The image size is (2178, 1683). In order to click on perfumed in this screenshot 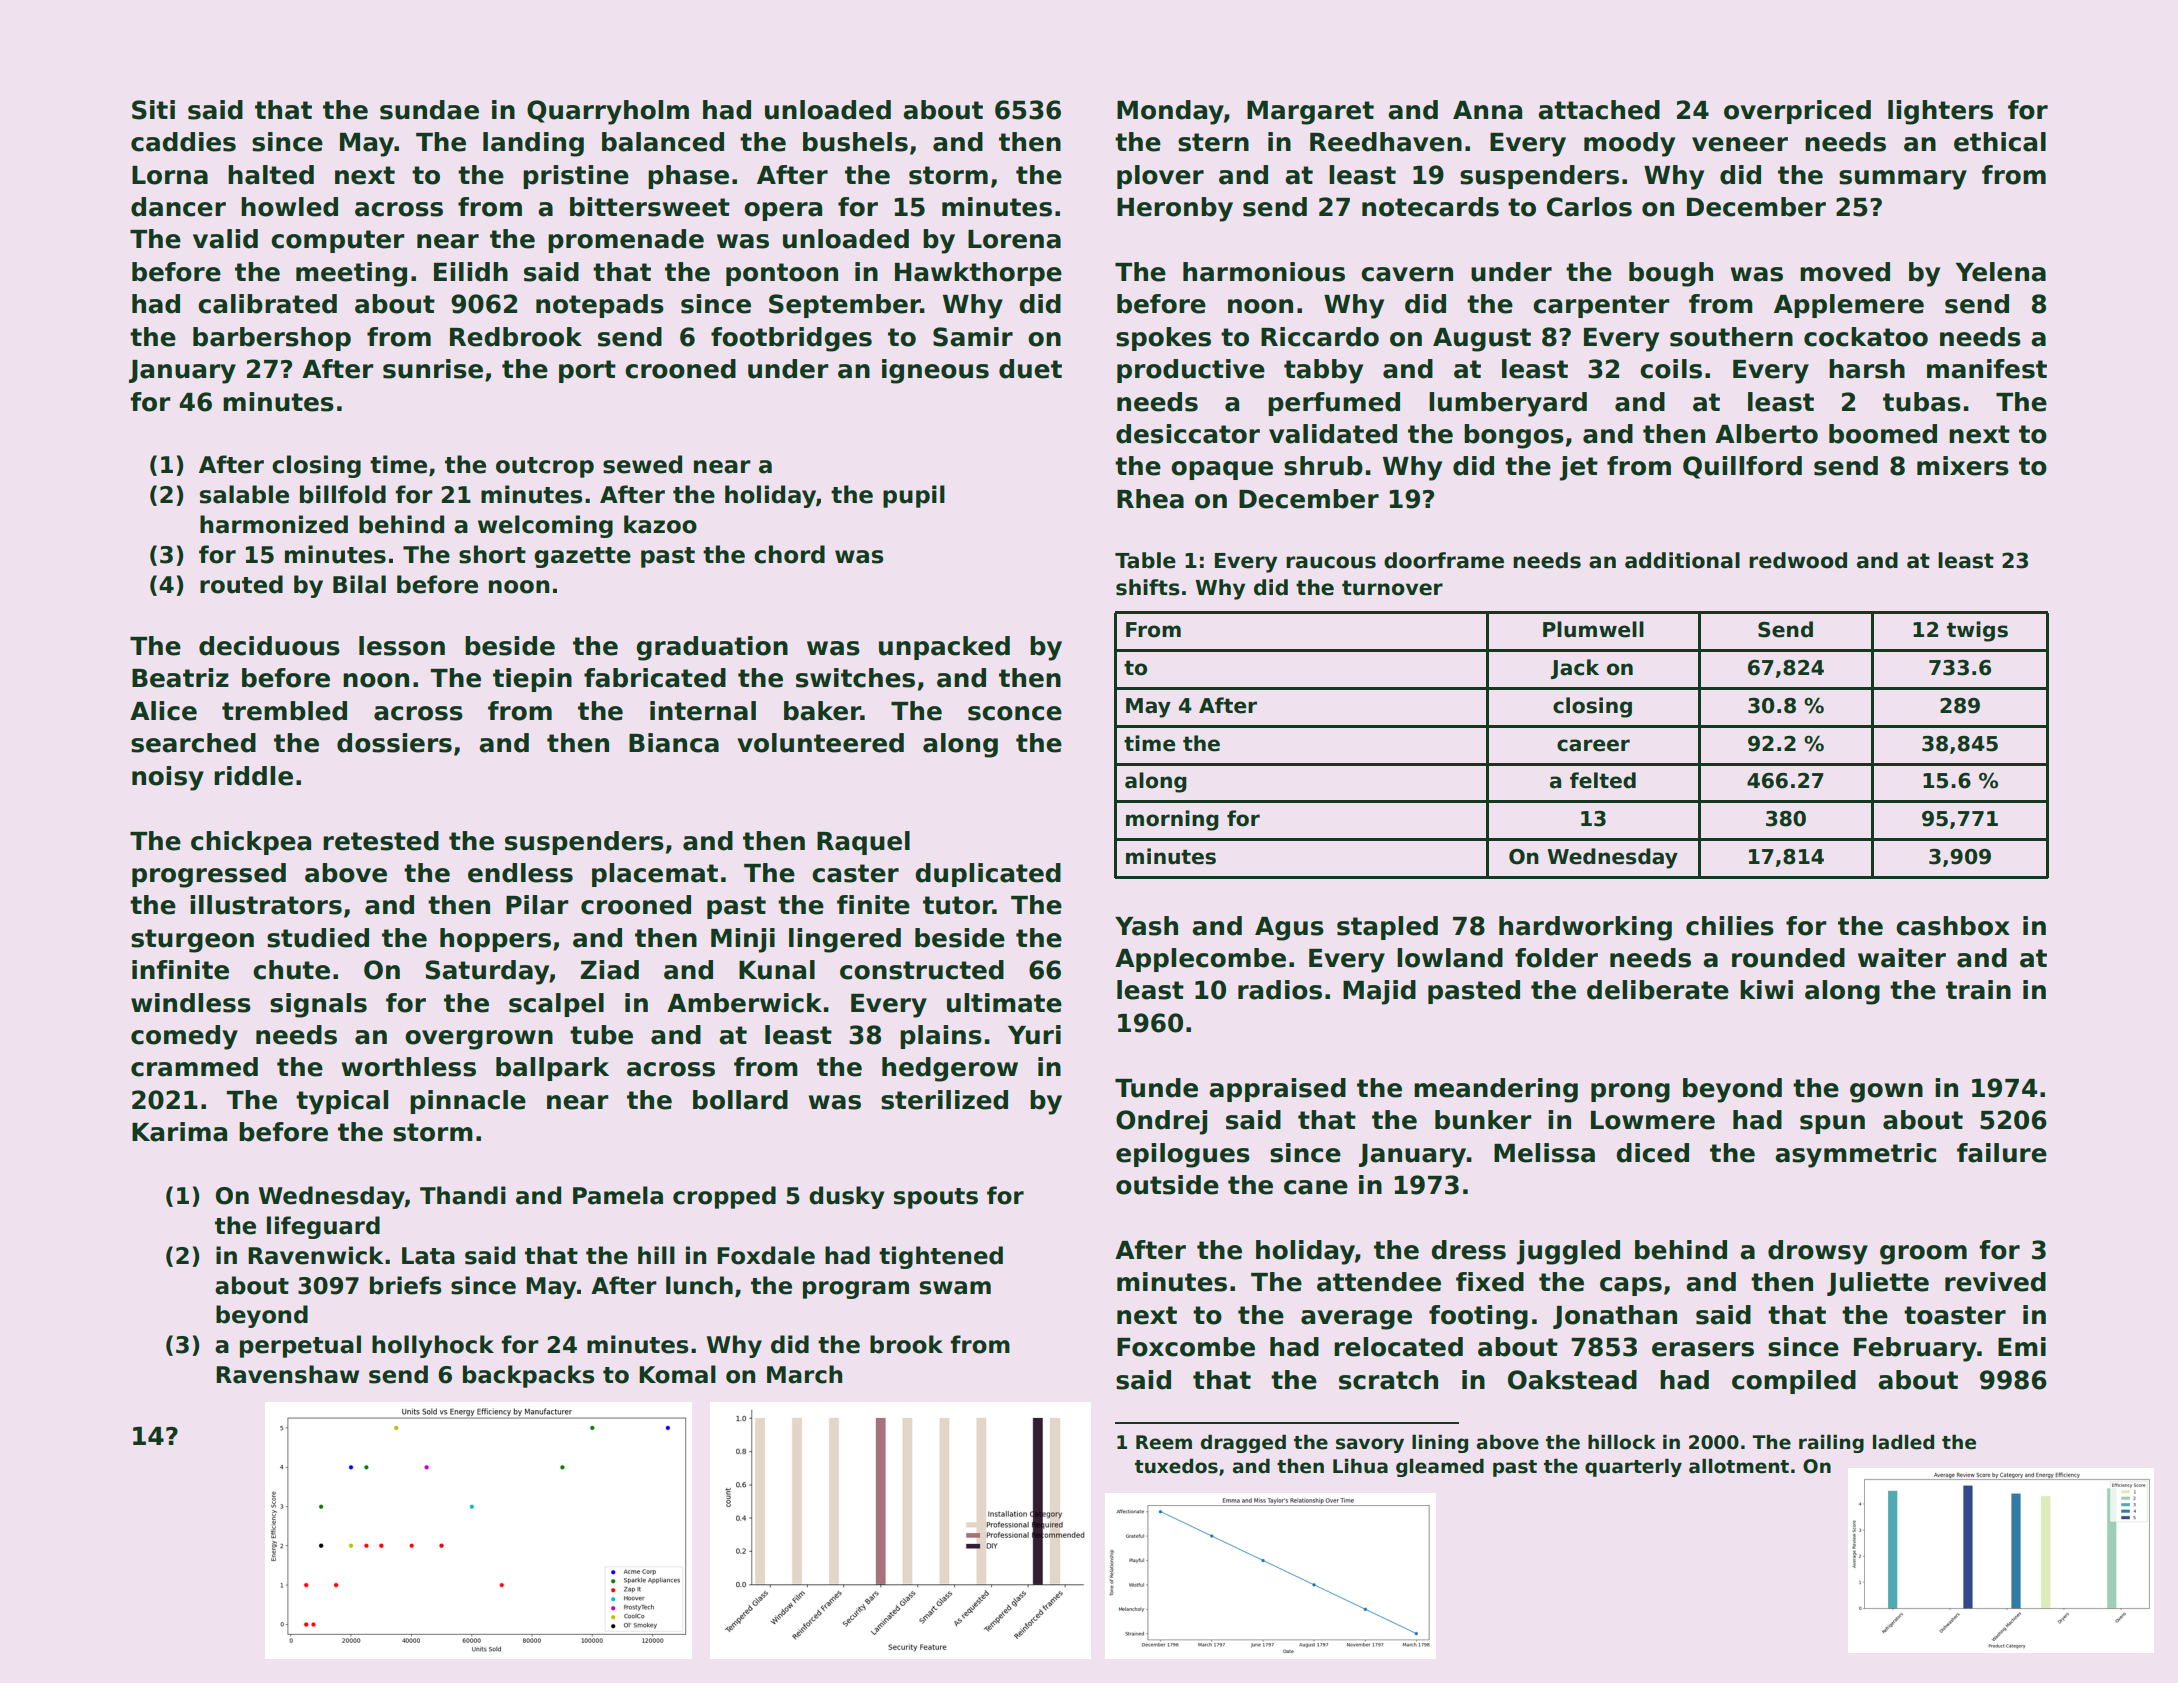, I will do `click(1334, 404)`.
